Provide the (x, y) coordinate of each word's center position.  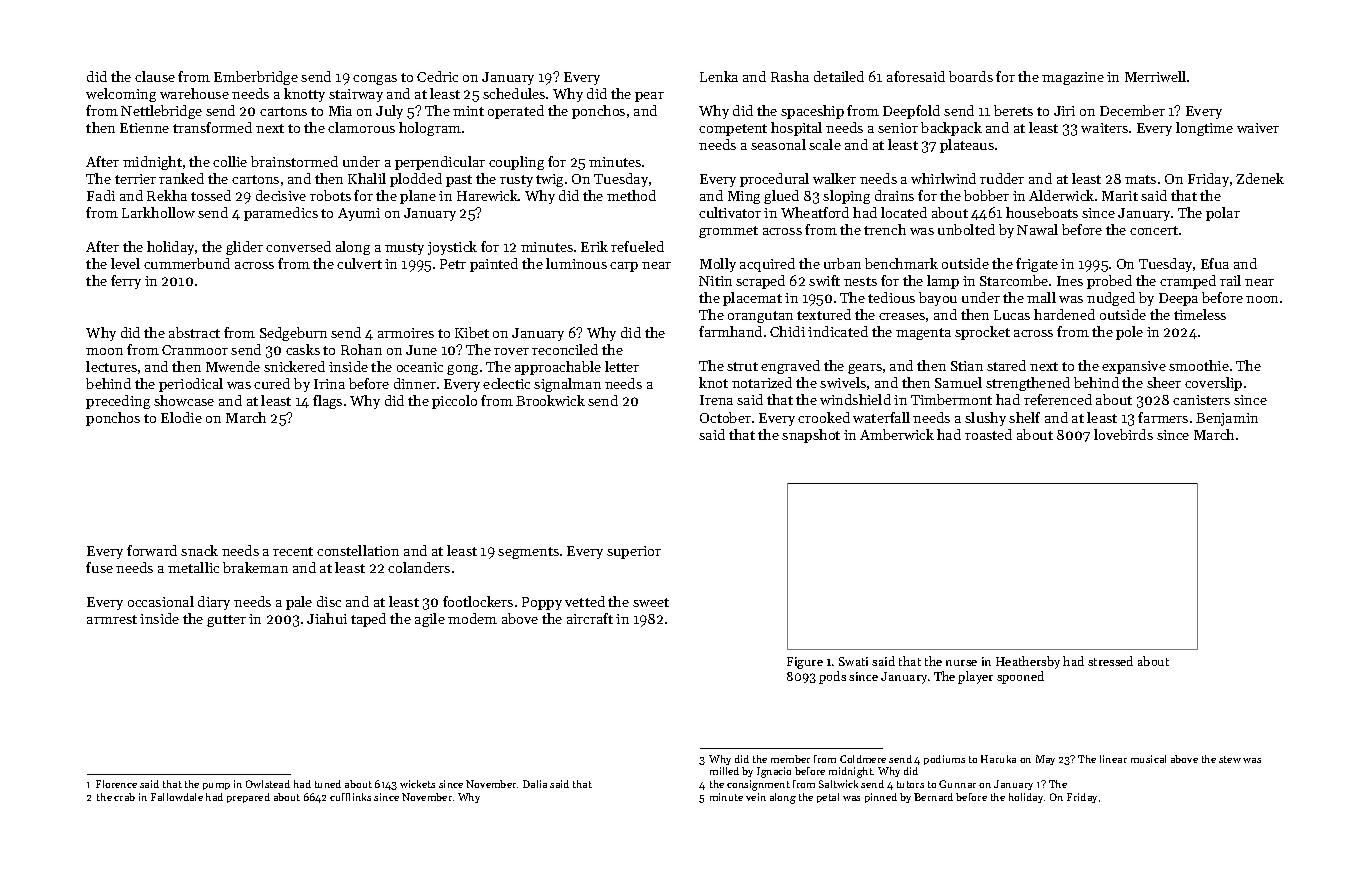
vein (756, 797)
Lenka (719, 76)
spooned (1020, 677)
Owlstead (268, 784)
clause (155, 76)
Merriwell (1155, 76)
